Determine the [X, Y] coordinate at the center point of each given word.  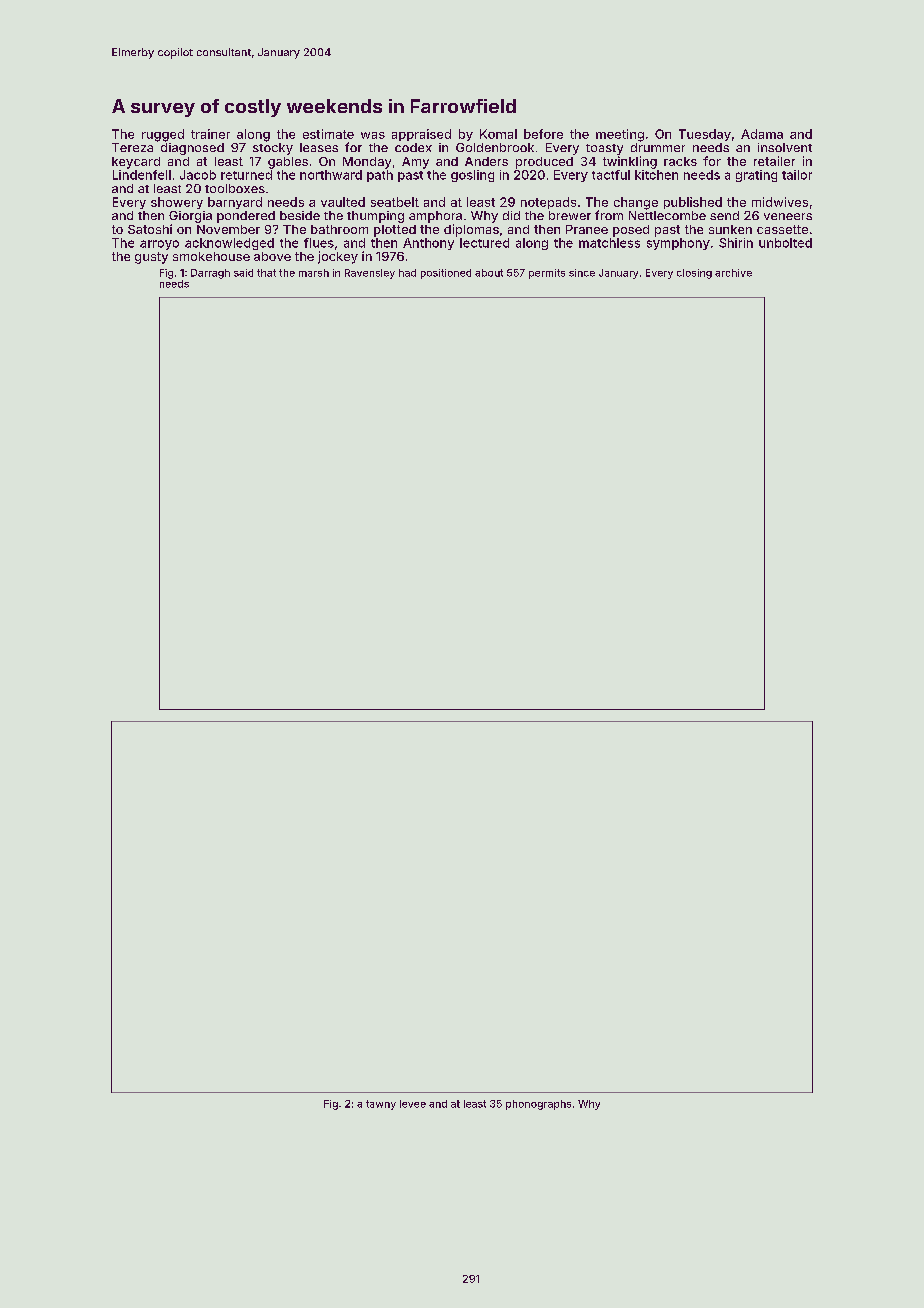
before [543, 134]
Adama [762, 134]
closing [694, 274]
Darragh [210, 274]
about [489, 273]
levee [413, 1104]
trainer [210, 134]
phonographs [538, 1105]
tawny [381, 1105]
